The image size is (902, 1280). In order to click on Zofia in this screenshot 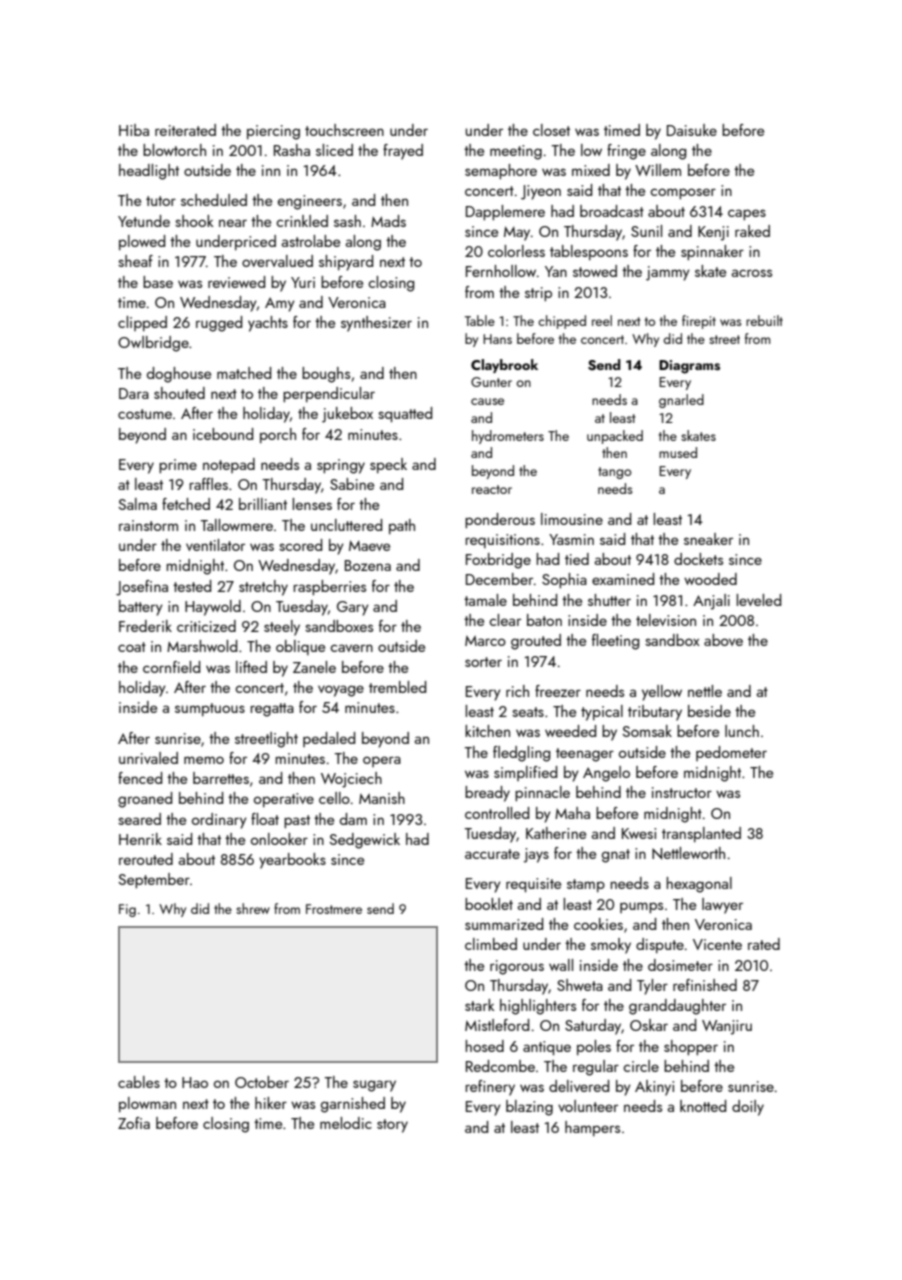, I will do `click(134, 1123)`.
